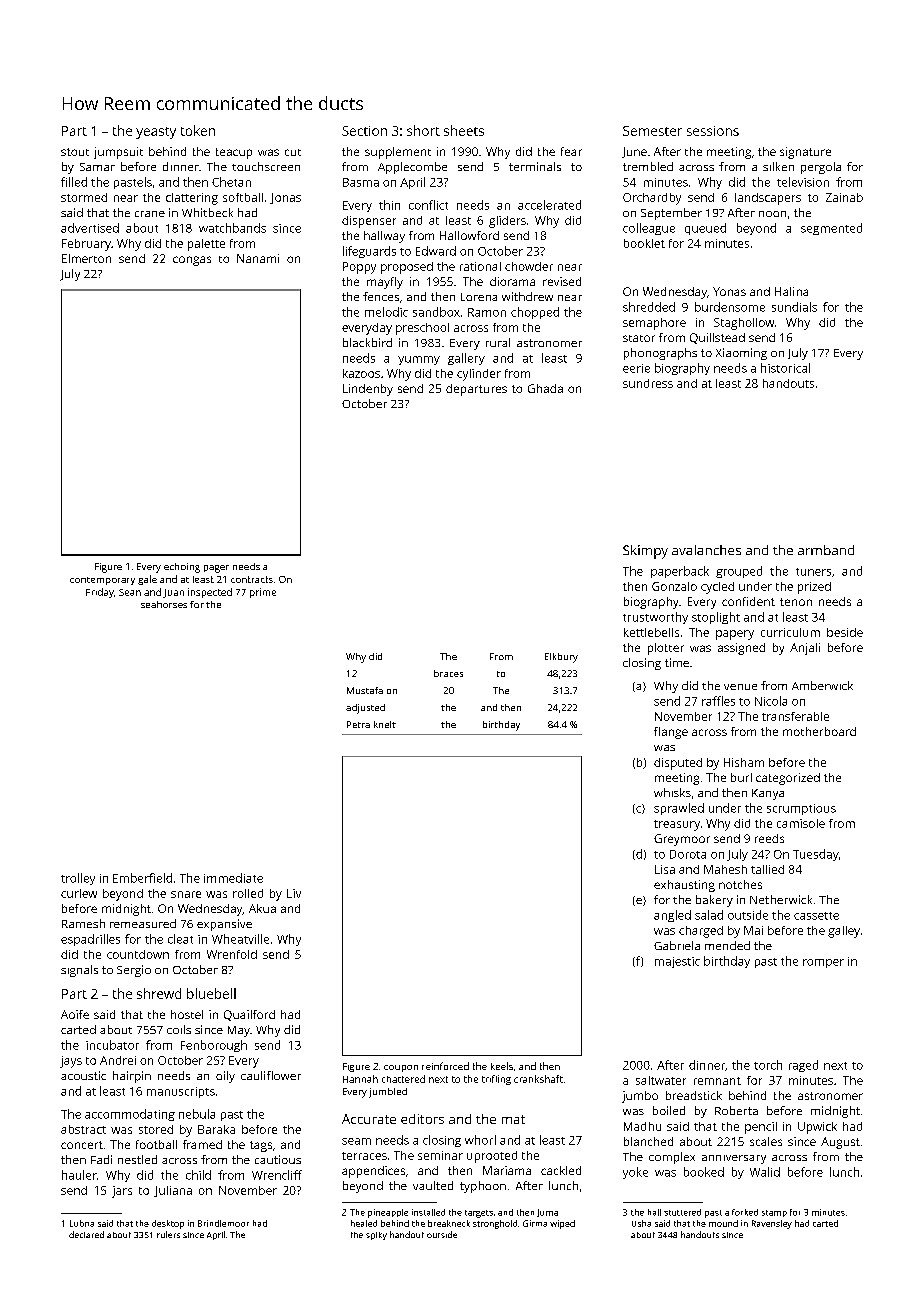  Describe the element at coordinates (263, 593) in the screenshot. I see `prime` at that location.
